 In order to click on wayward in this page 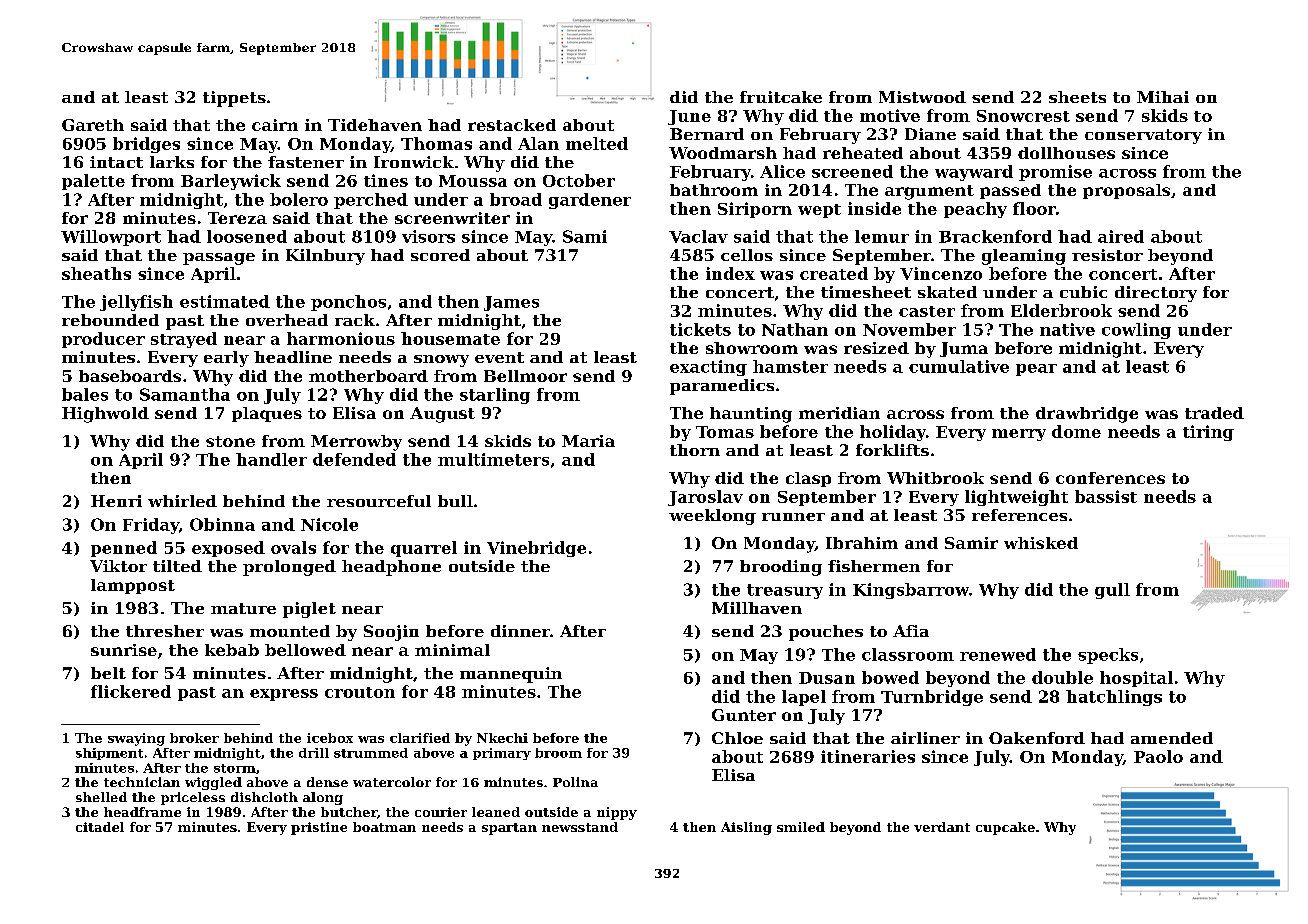, I will do `click(974, 173)`.
